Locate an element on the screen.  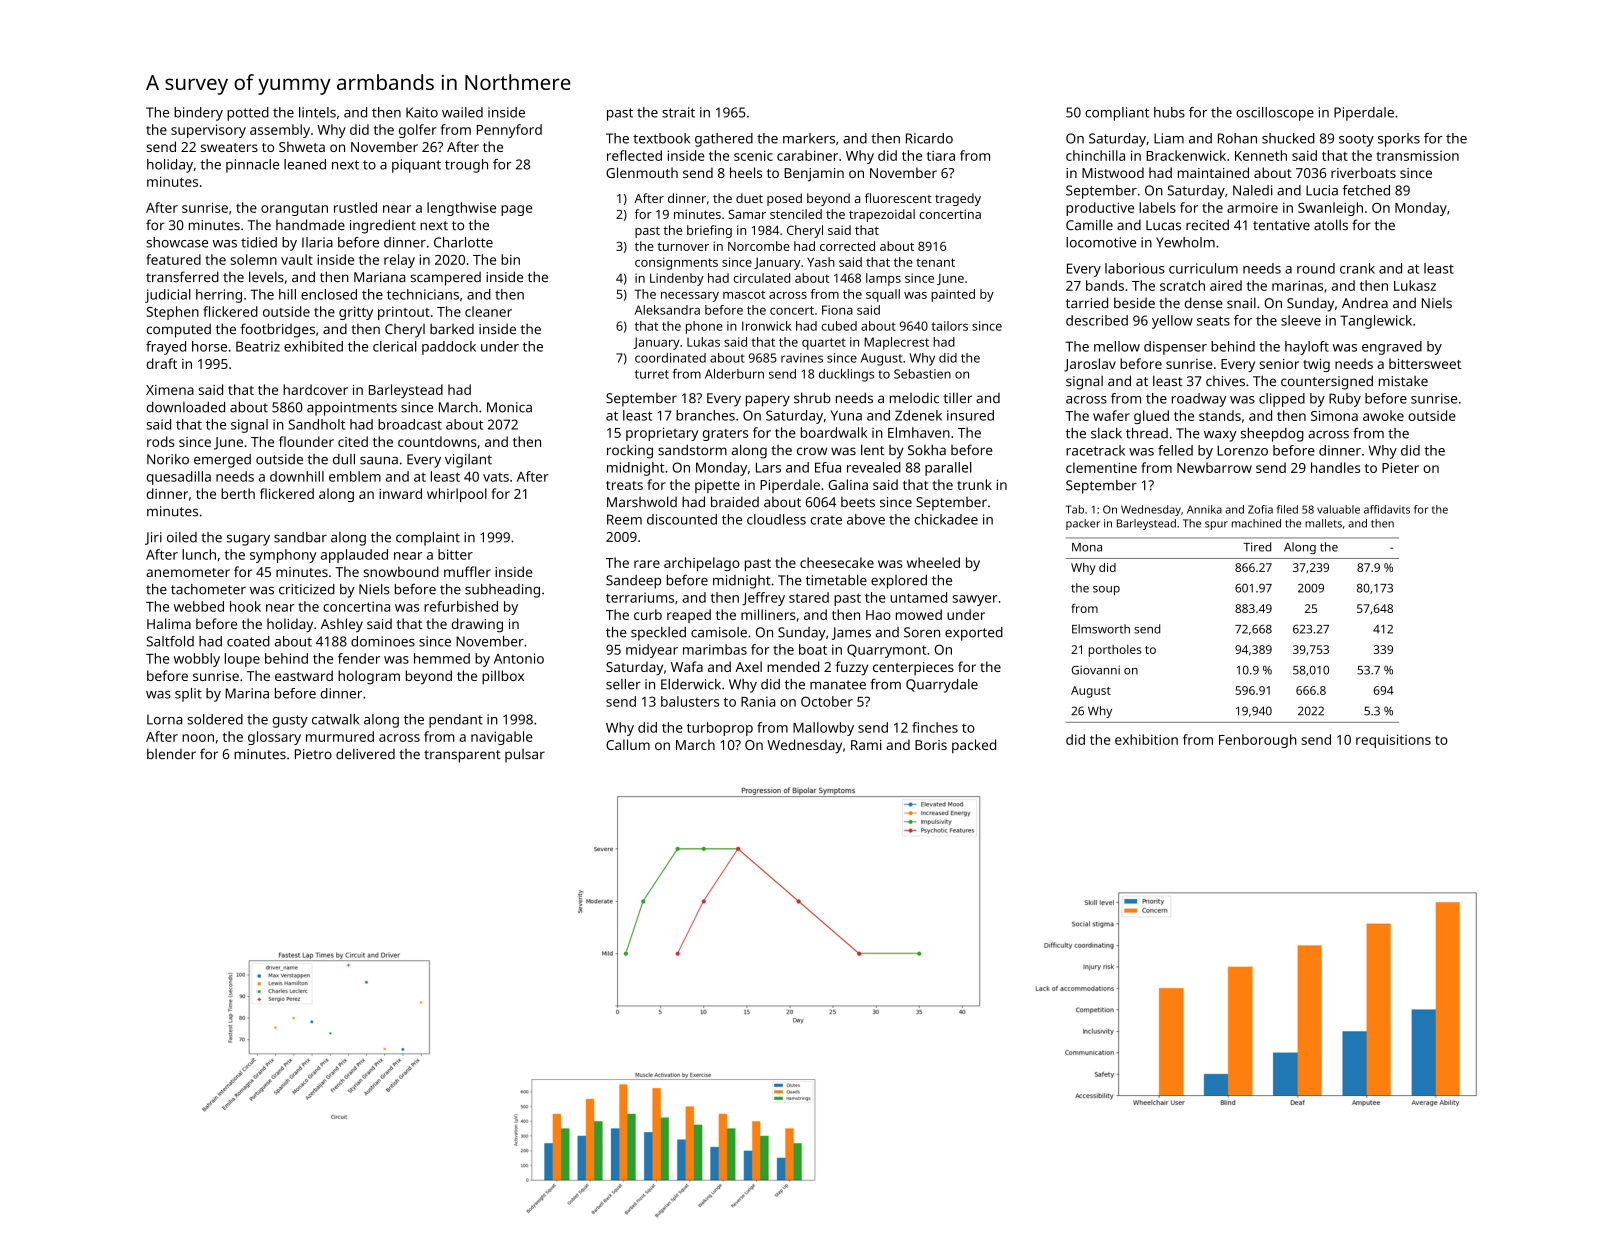
hubs is located at coordinates (1169, 112).
